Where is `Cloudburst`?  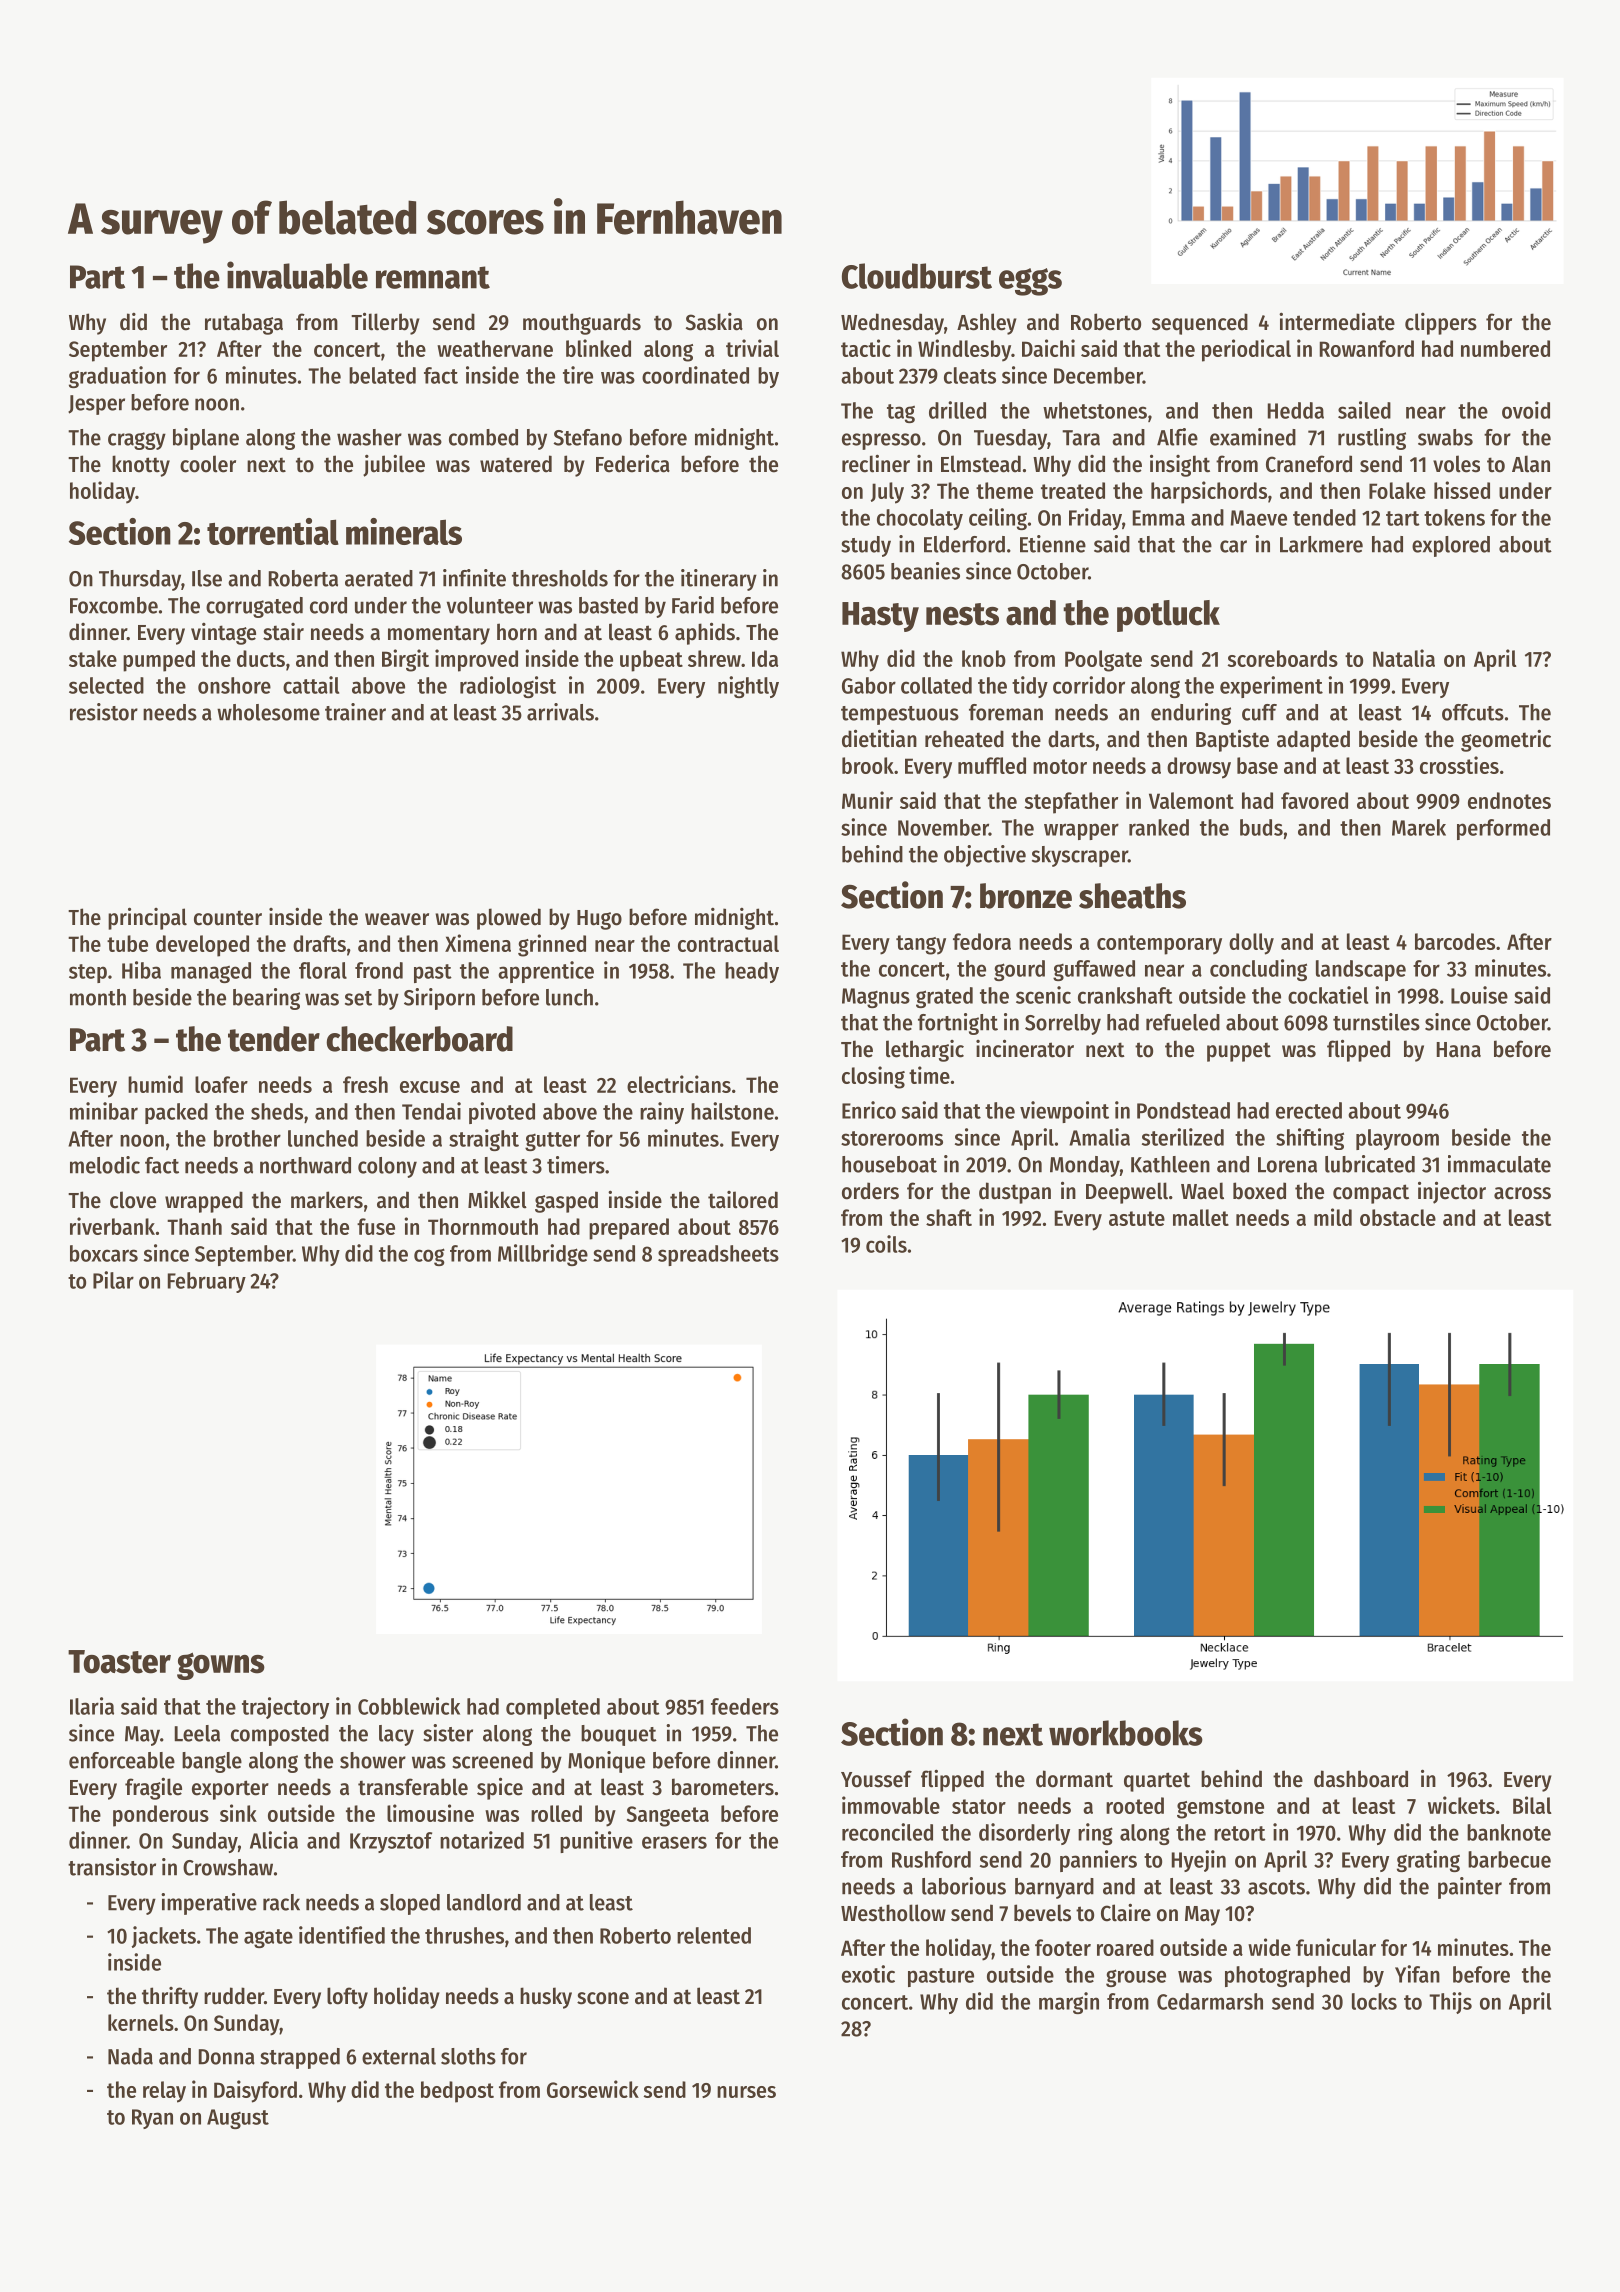
Cloudburst is located at coordinates (917, 276).
